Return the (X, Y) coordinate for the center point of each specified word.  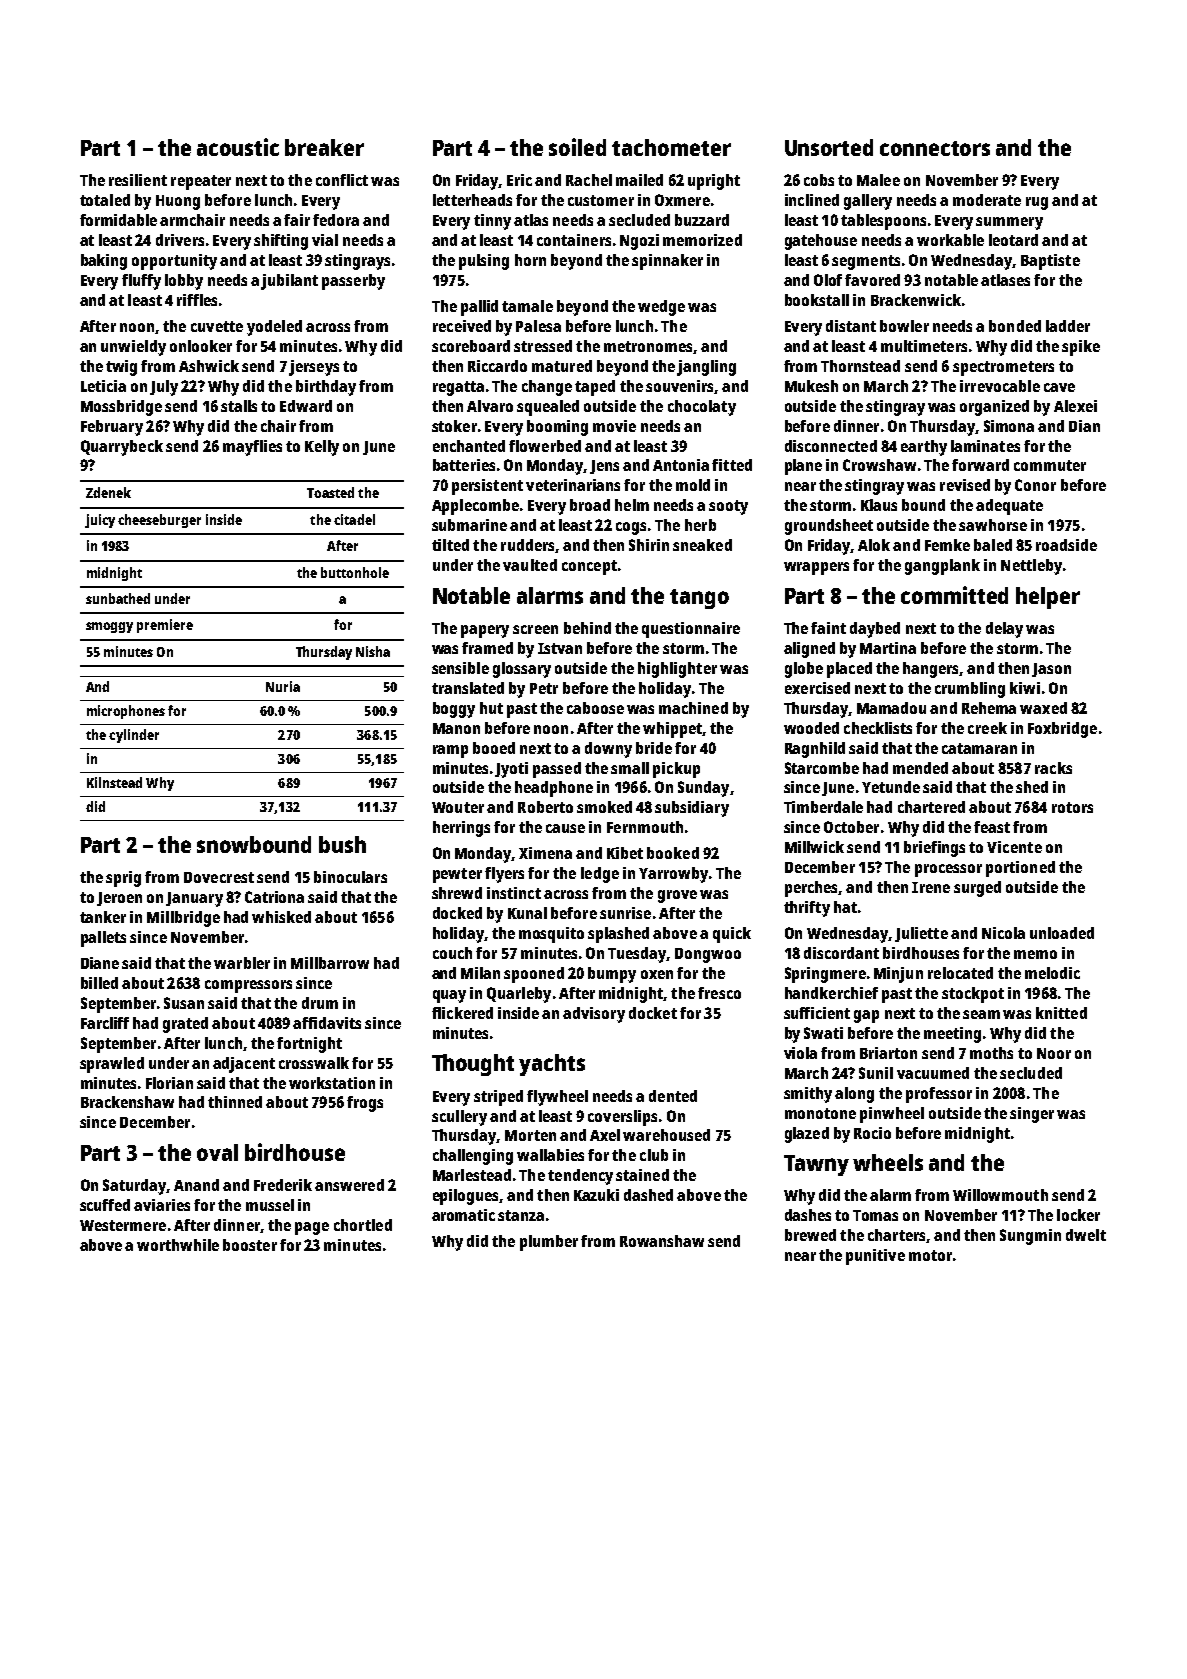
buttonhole (355, 572)
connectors (935, 148)
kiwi (1025, 688)
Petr (544, 688)
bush (342, 844)
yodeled (274, 328)
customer (601, 200)
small (630, 768)
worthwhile (178, 1245)
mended (920, 768)
